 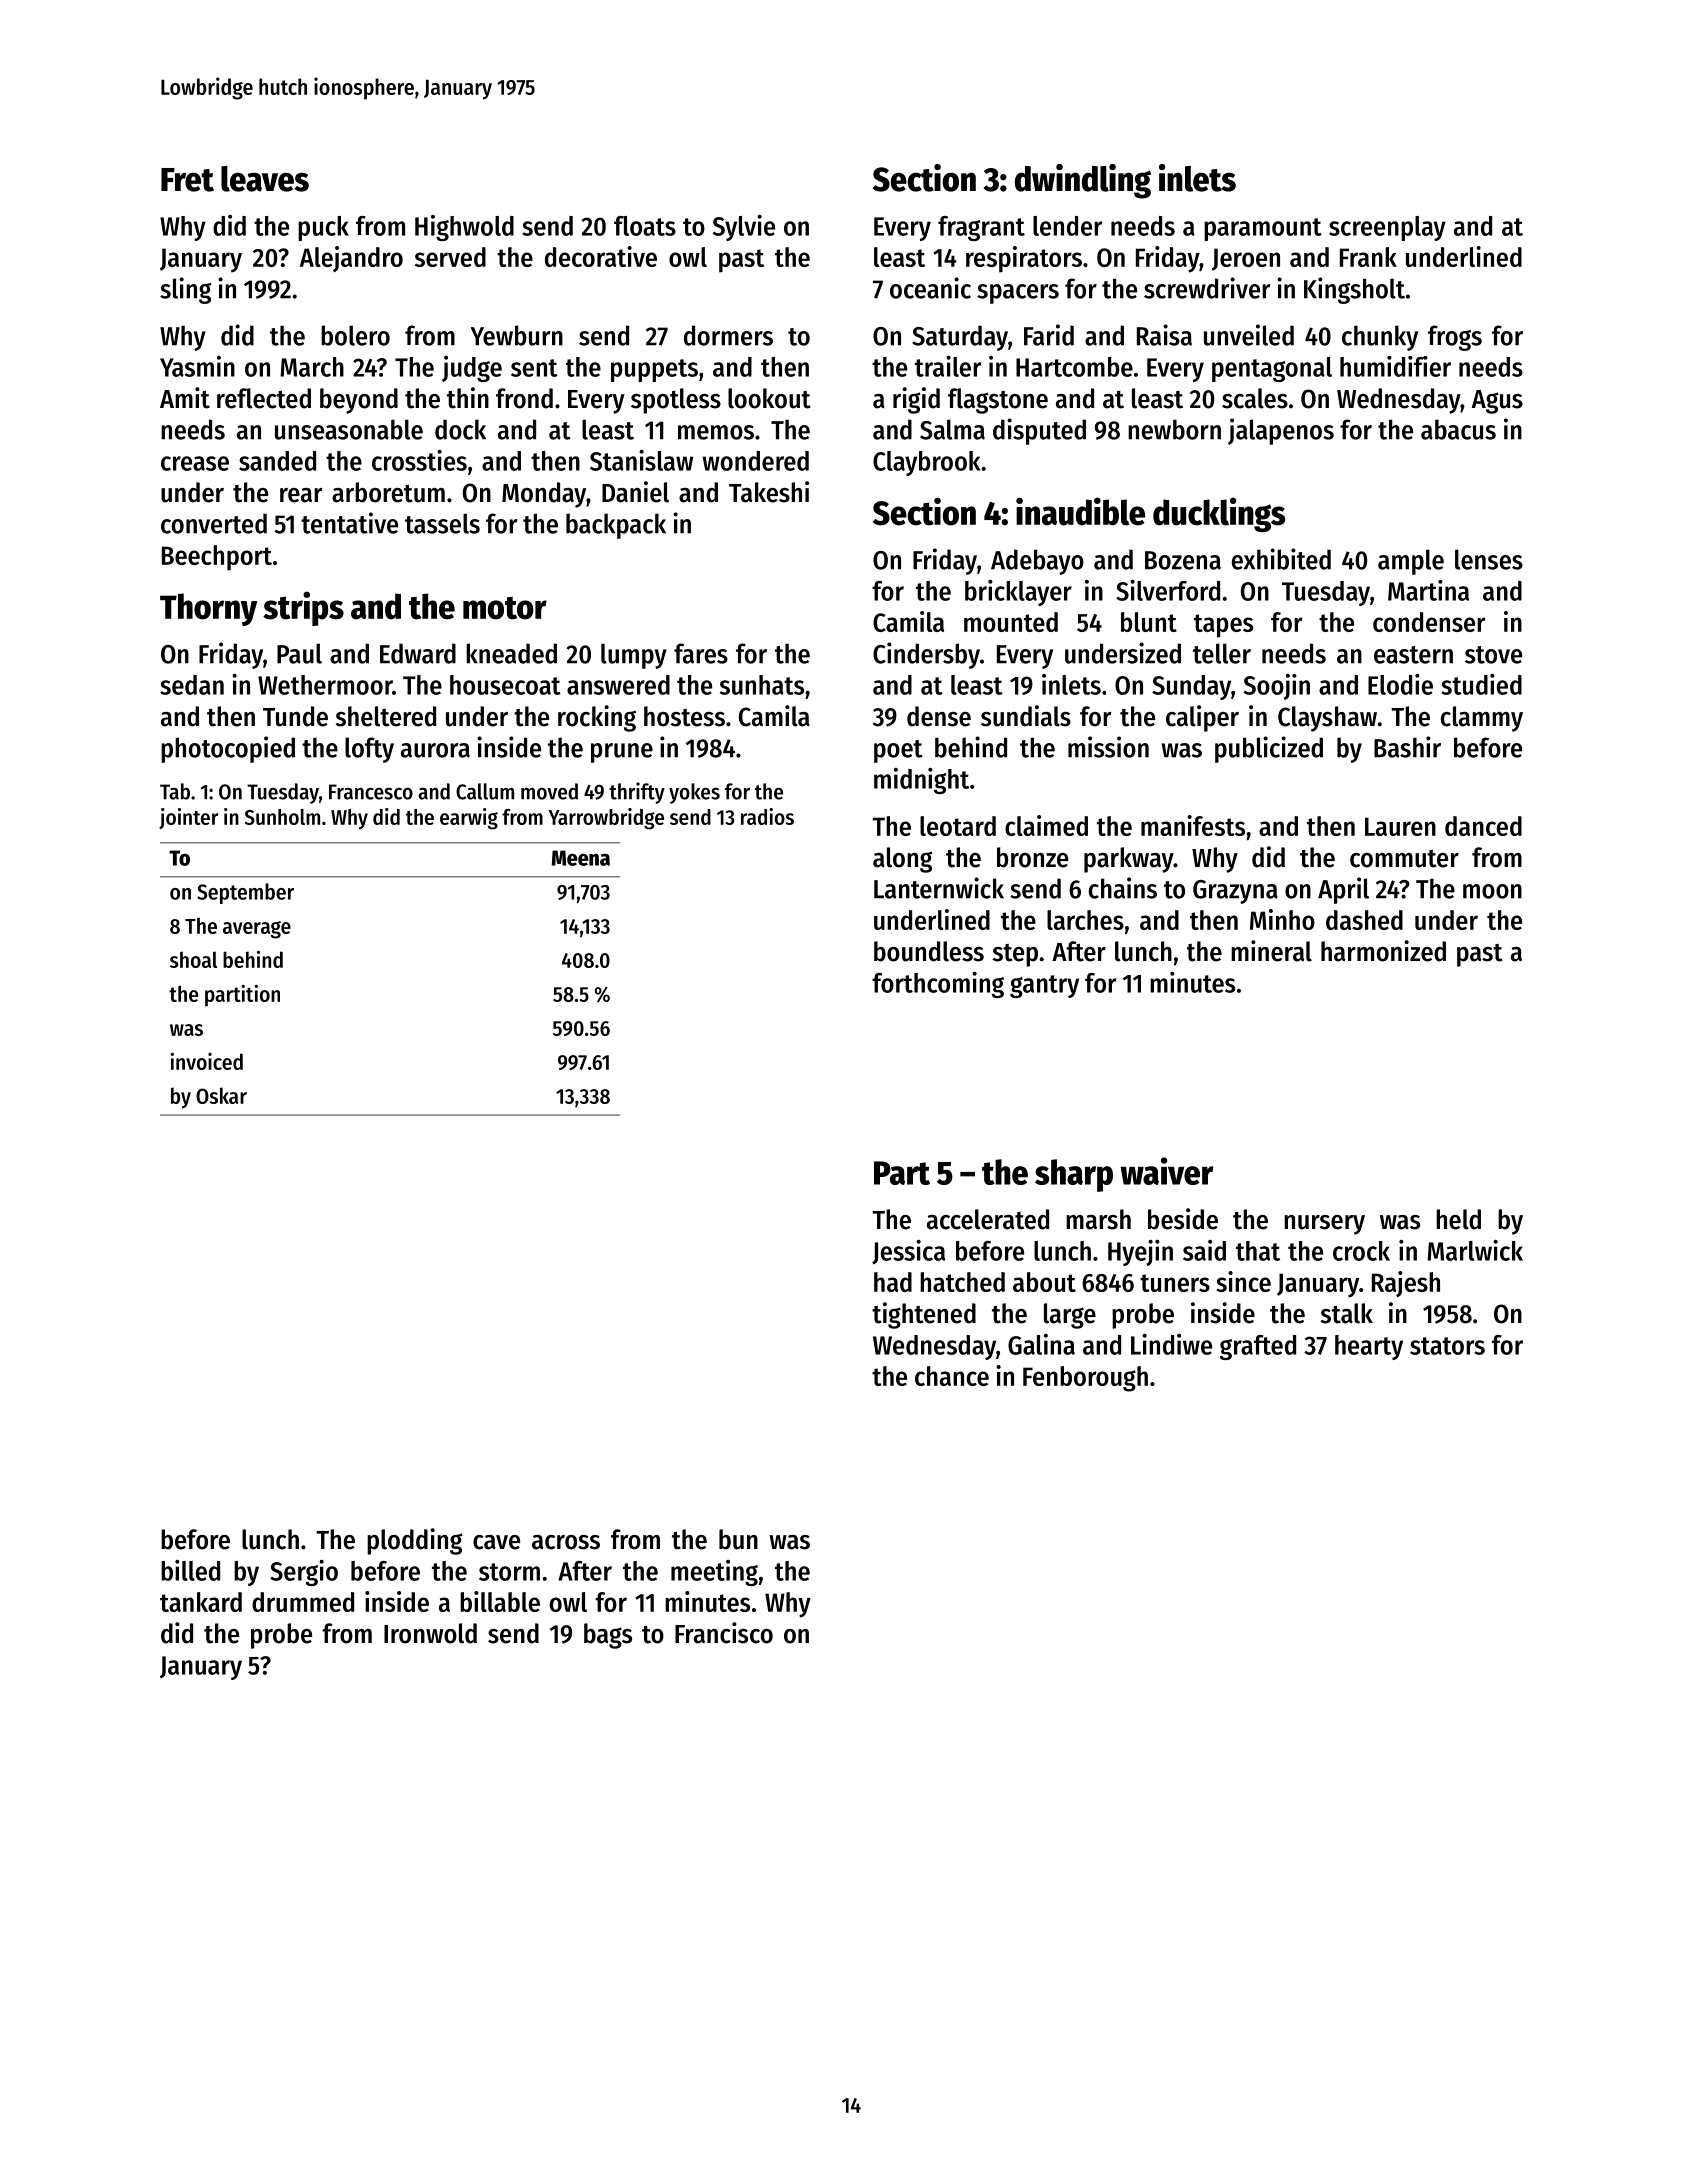 What do you see at coordinates (472, 369) in the screenshot?
I see `judge` at bounding box center [472, 369].
